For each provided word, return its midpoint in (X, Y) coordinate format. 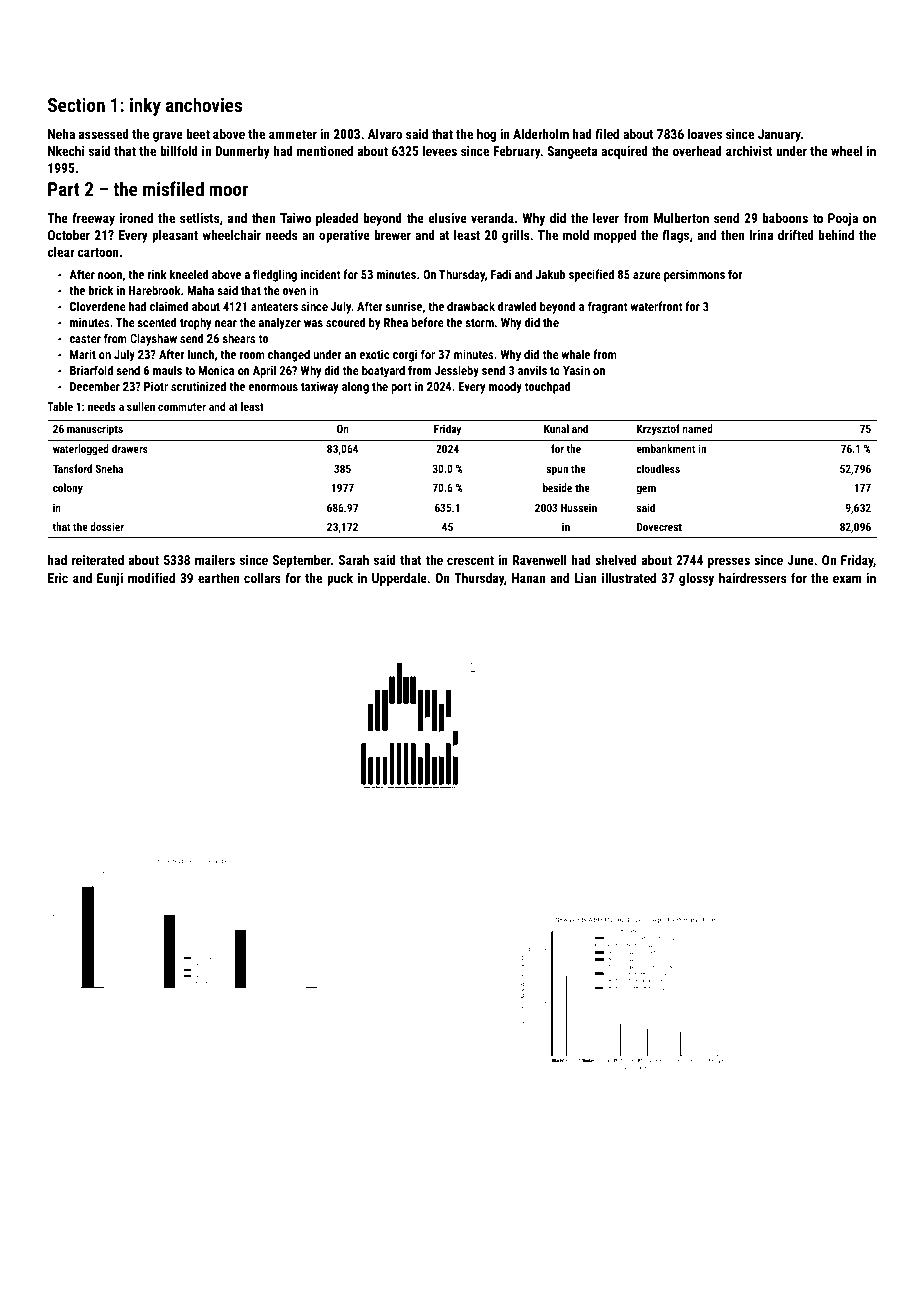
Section (76, 105)
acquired (624, 152)
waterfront (656, 306)
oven (294, 291)
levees (440, 151)
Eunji (110, 579)
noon (110, 275)
